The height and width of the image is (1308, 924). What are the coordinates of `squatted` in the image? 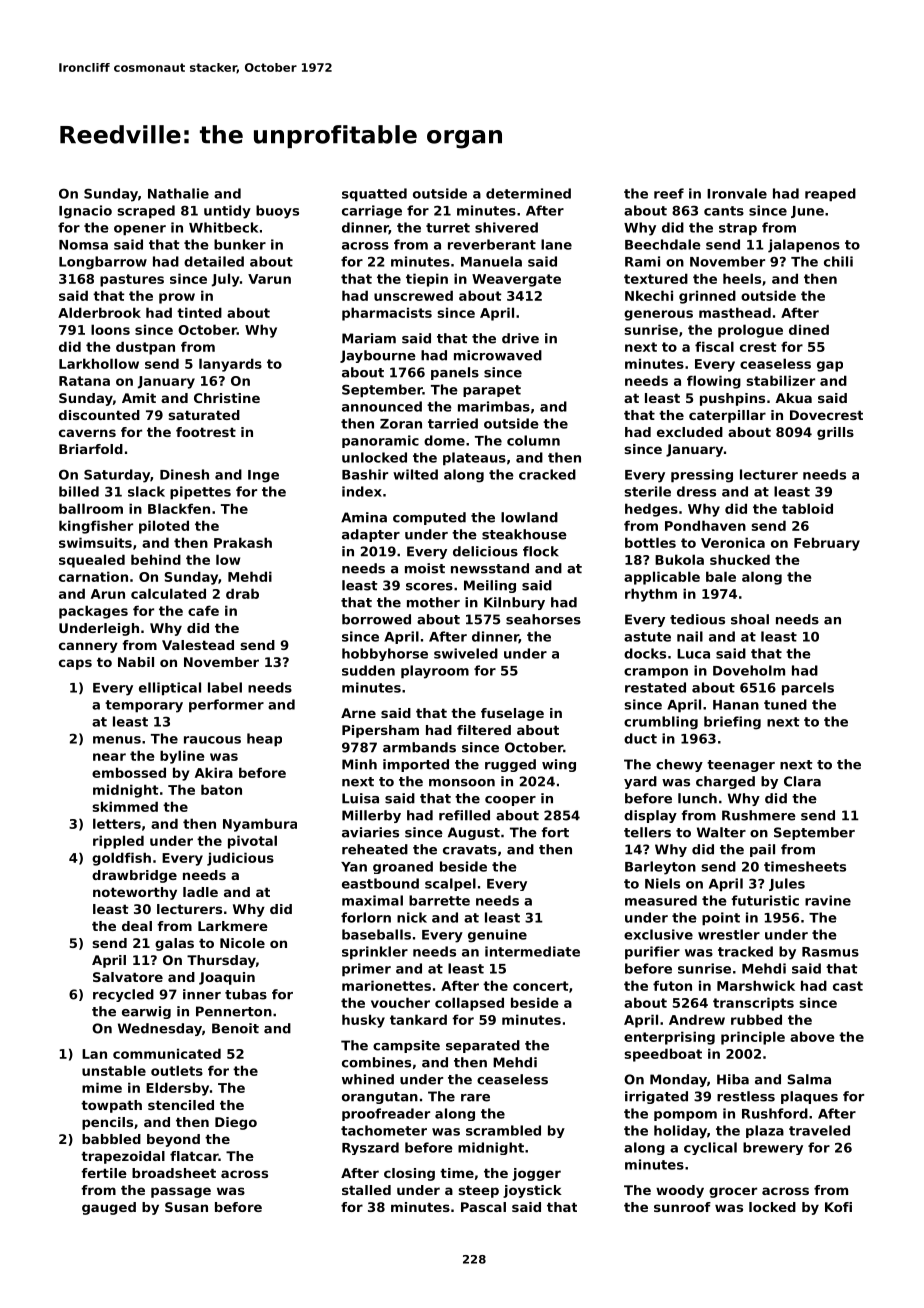 It's located at (374, 195).
